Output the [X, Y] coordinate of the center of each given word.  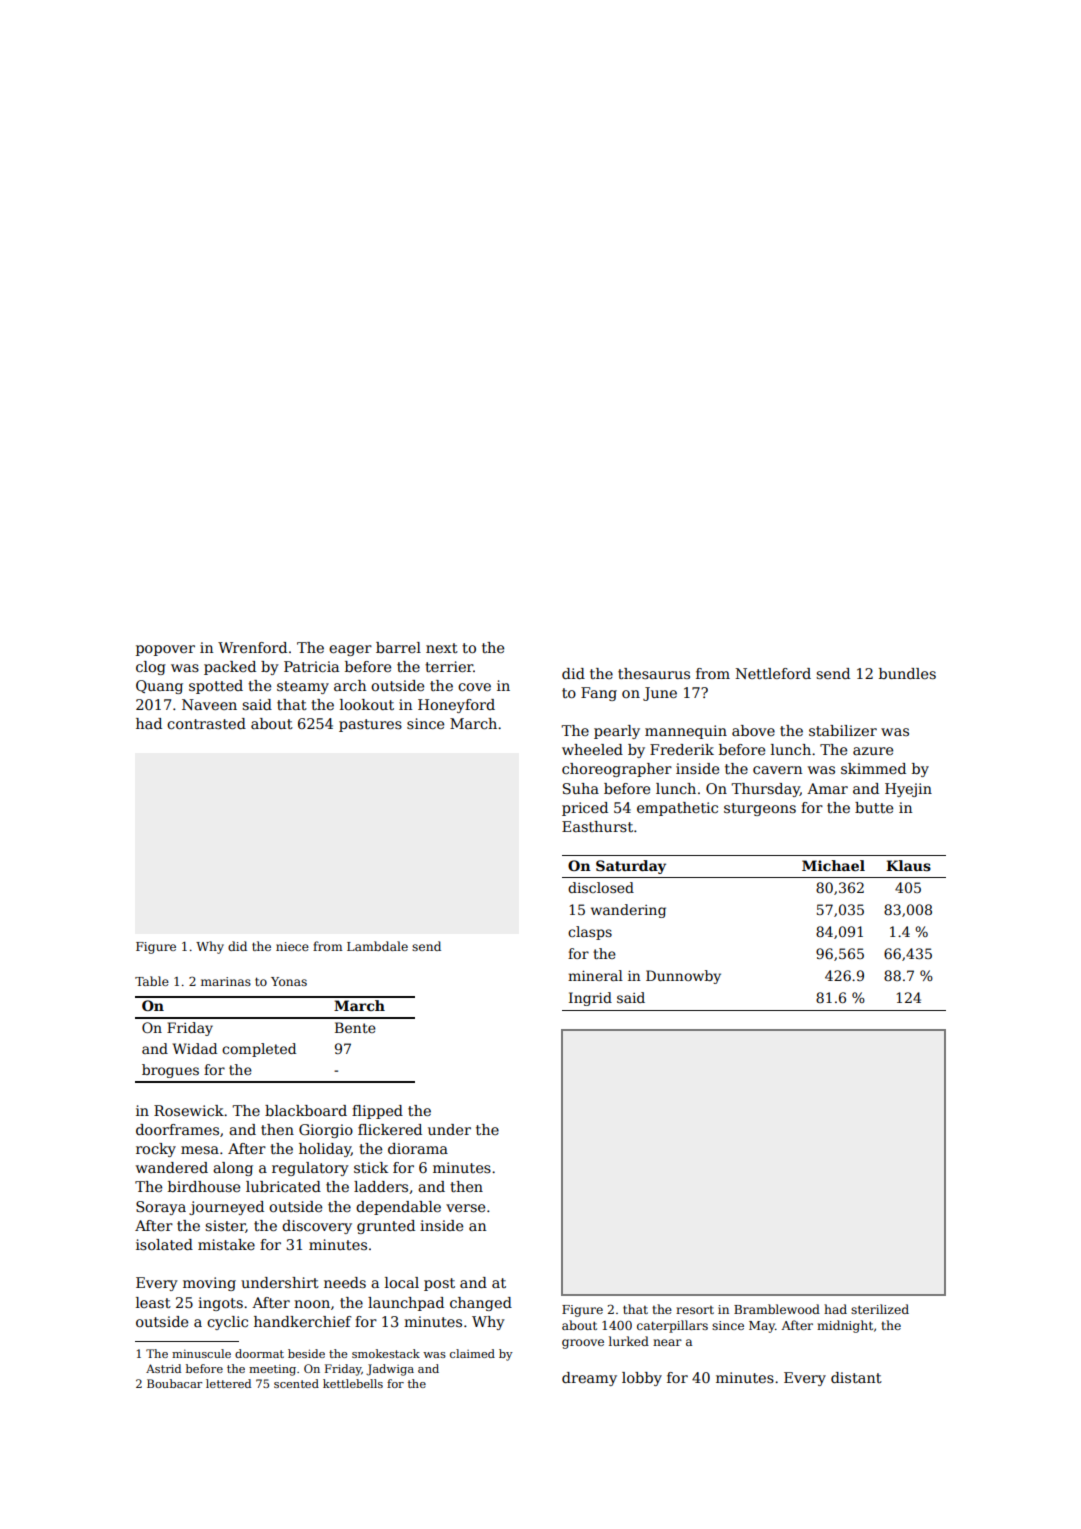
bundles [907, 673]
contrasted [206, 723]
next [442, 648]
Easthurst [597, 826]
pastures [370, 725]
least [153, 1302]
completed [259, 1050]
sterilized [880, 1309]
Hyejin [908, 790]
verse [465, 1208]
